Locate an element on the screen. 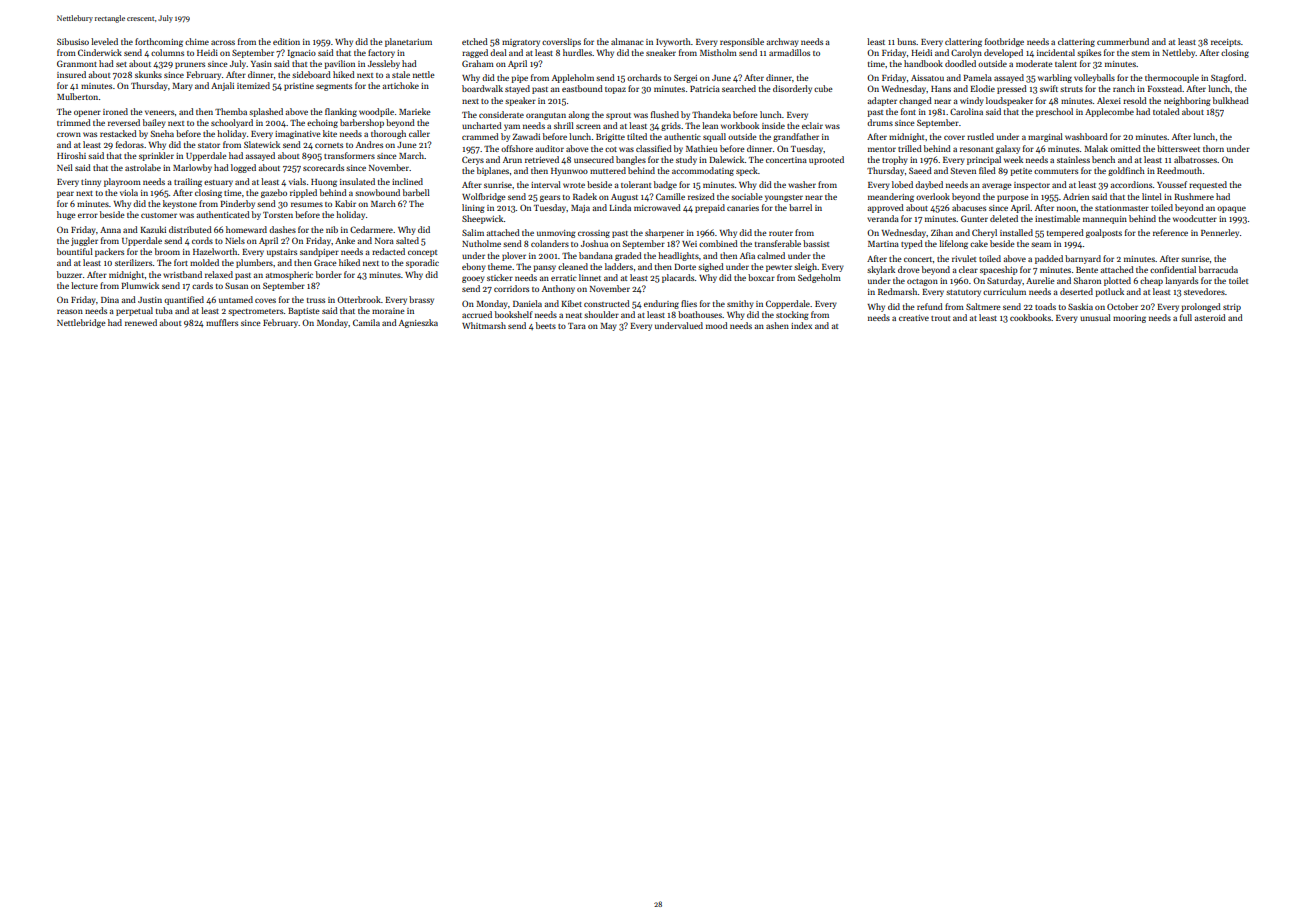 The width and height of the screenshot is (1308, 924). itemized is located at coordinates (253, 85).
